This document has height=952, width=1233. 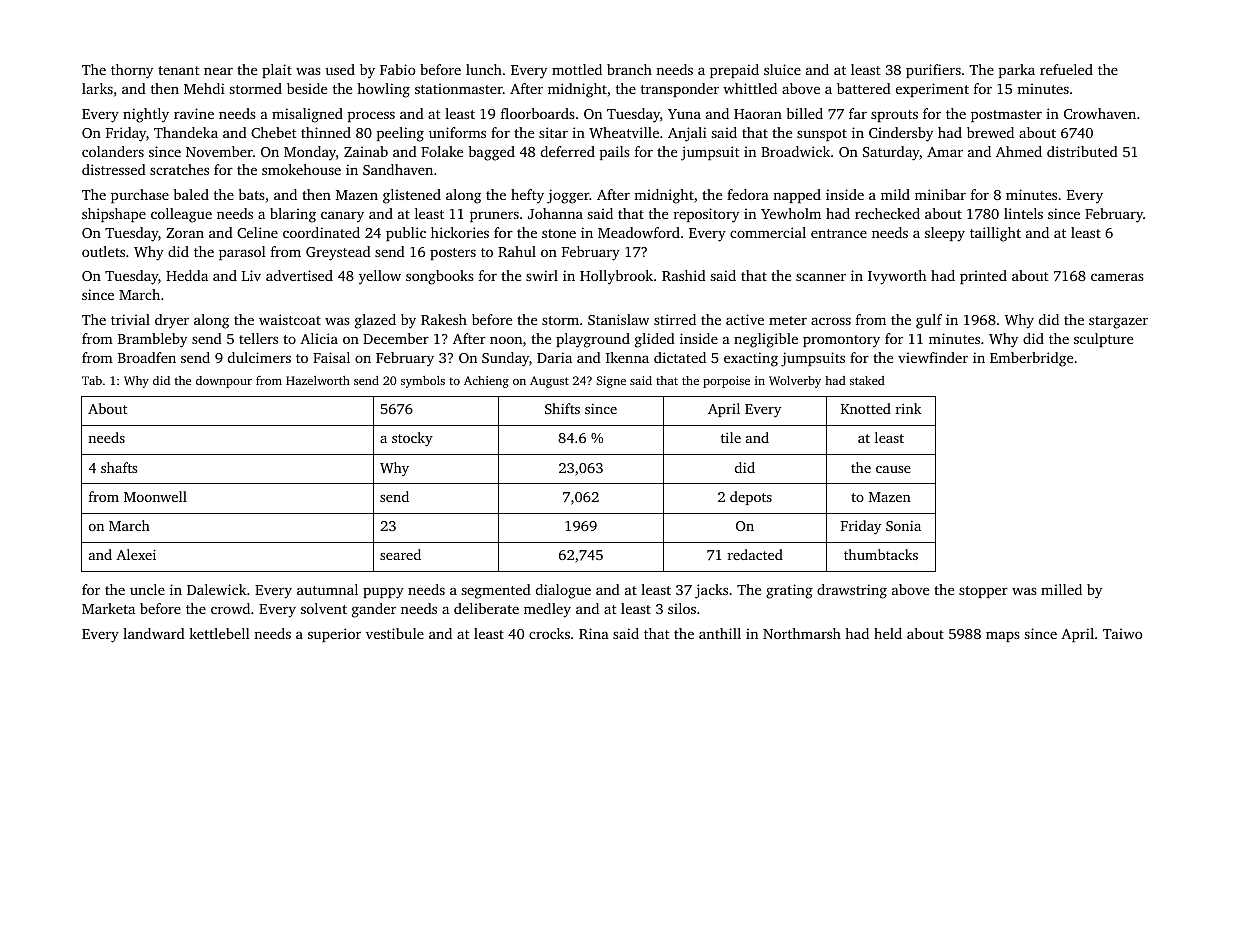 I want to click on purifiers, so click(x=933, y=71).
